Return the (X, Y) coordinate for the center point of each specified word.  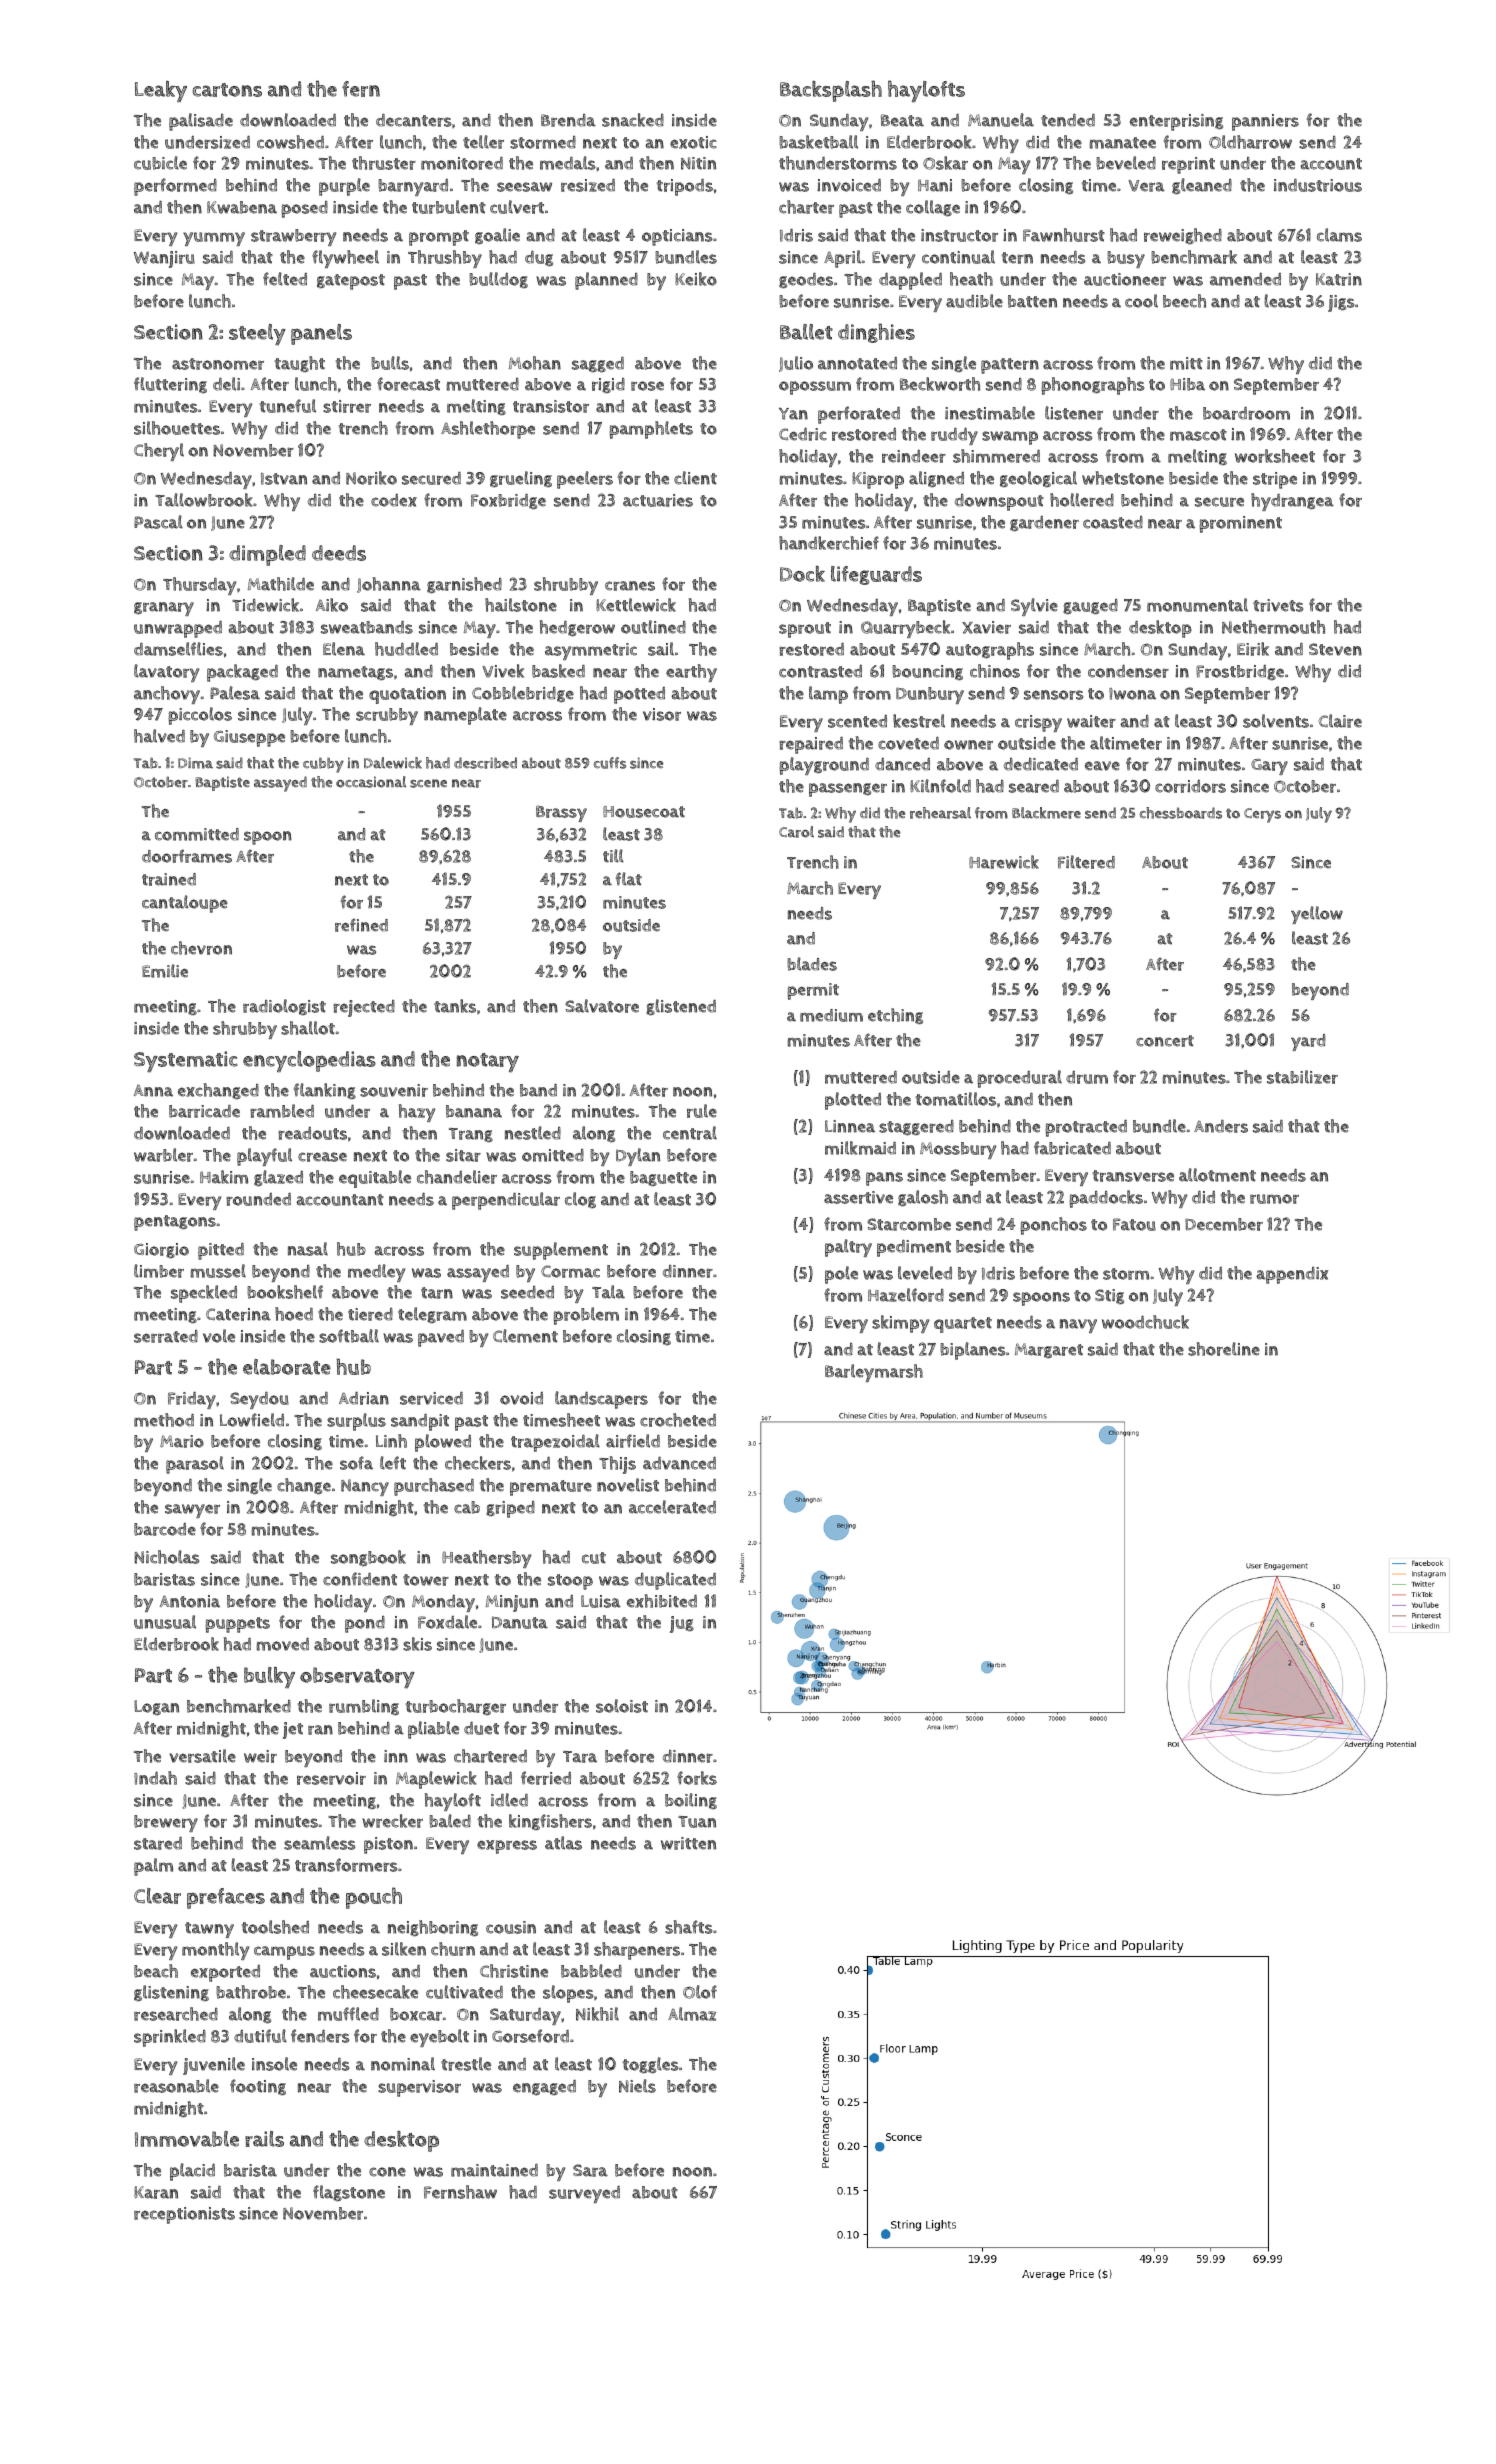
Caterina (238, 1314)
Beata (902, 120)
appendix (1292, 1275)
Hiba (1187, 384)
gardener (1044, 523)
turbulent (449, 207)
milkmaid (860, 1148)
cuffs (610, 763)
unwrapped (178, 629)
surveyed (584, 2194)
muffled (348, 2014)
